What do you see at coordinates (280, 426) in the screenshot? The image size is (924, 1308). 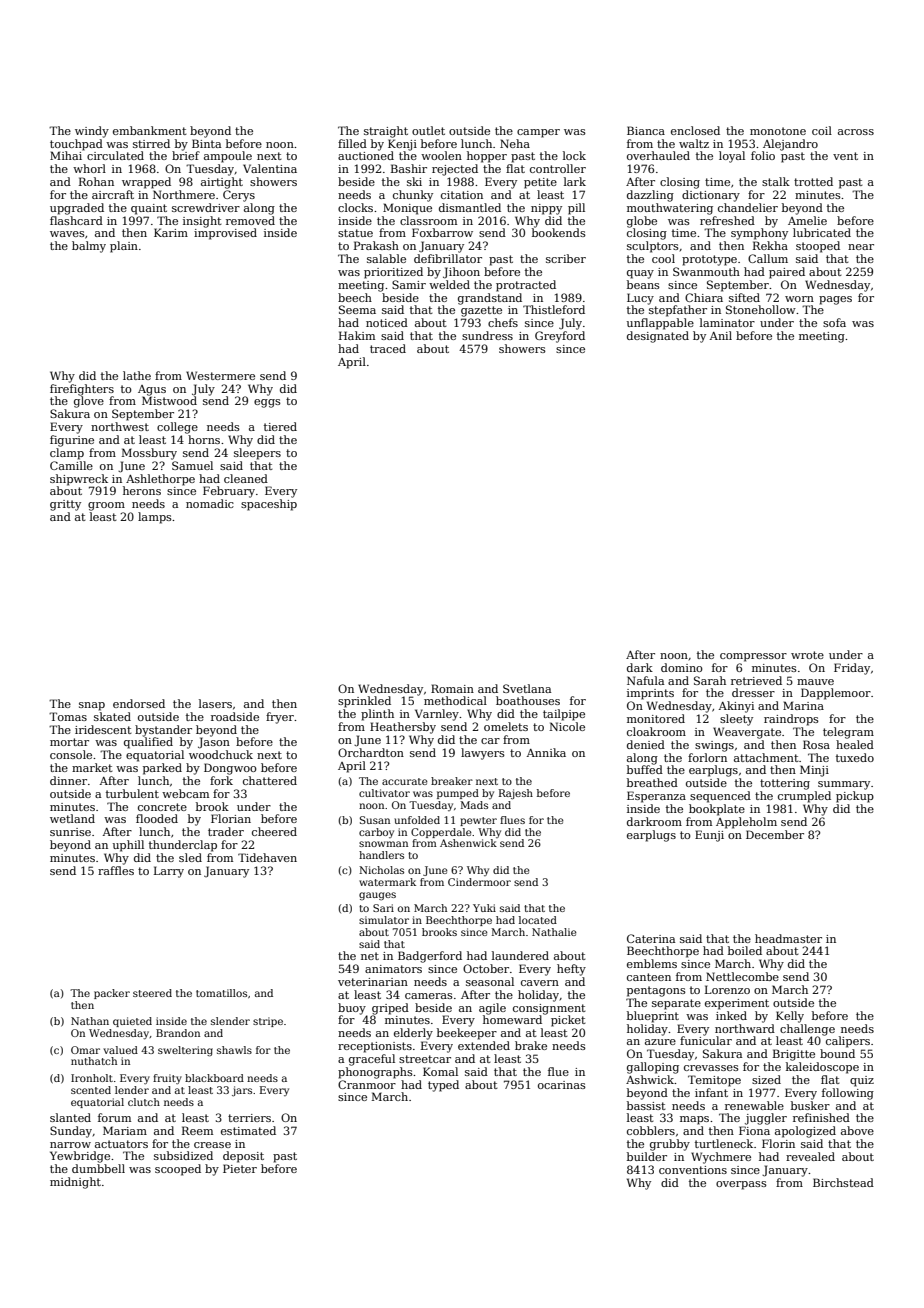 I see `tiered` at bounding box center [280, 426].
